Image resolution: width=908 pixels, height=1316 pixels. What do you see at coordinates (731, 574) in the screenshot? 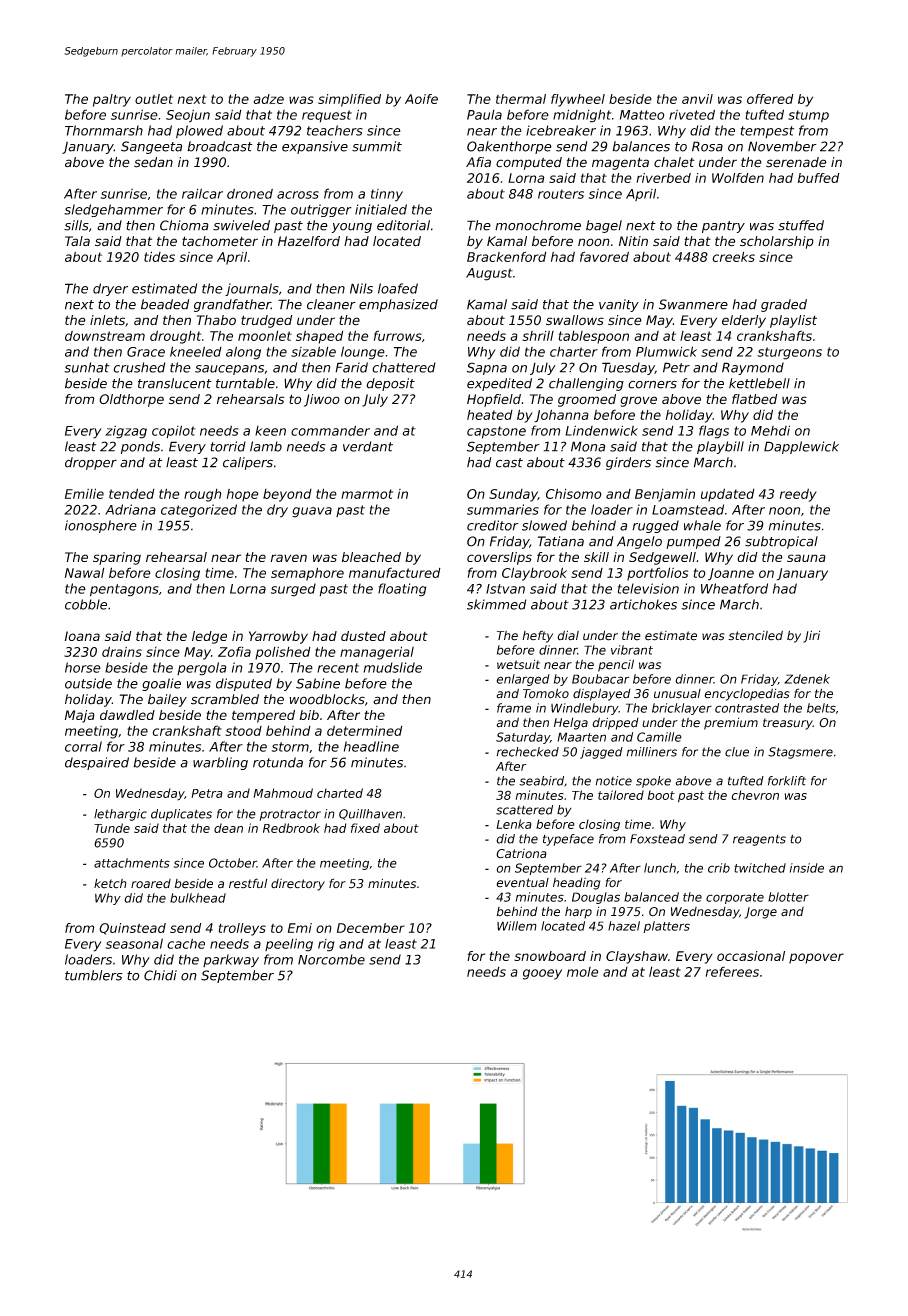
I see `Joanne` at bounding box center [731, 574].
